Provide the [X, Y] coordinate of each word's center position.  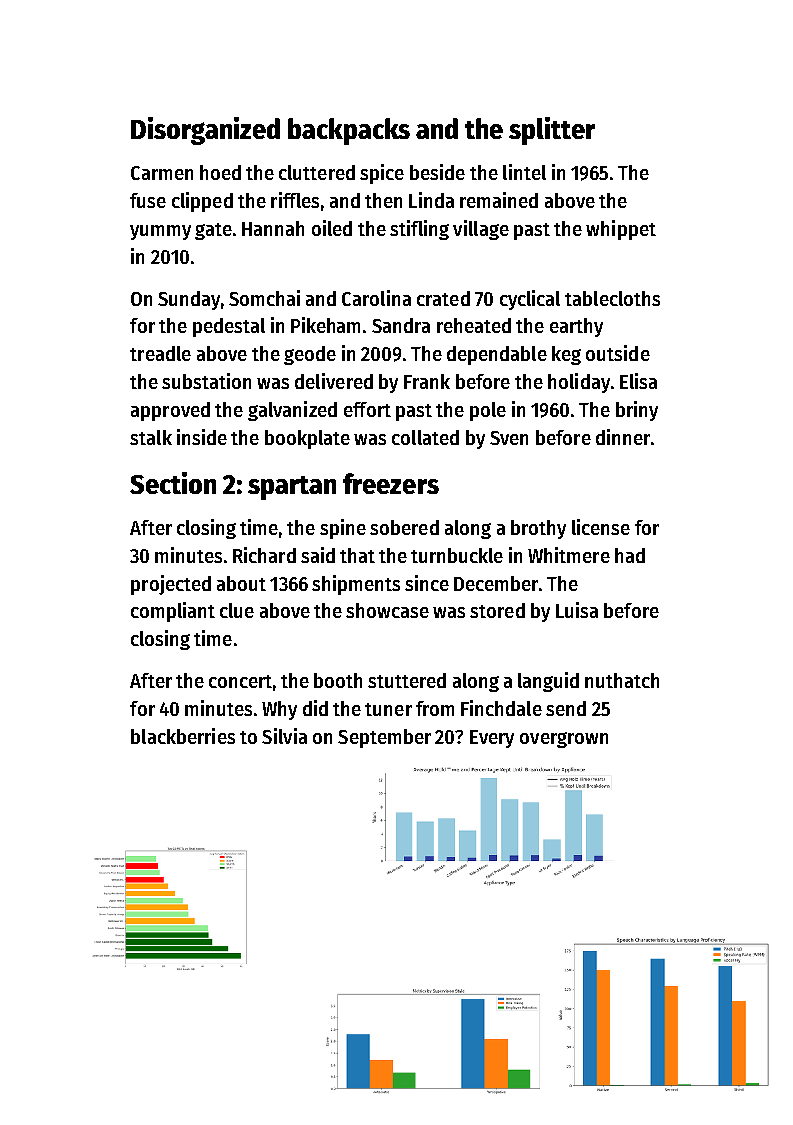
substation [206, 381]
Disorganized [205, 131]
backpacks [349, 131]
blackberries [183, 736]
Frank [427, 381]
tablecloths [612, 298]
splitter [552, 131]
